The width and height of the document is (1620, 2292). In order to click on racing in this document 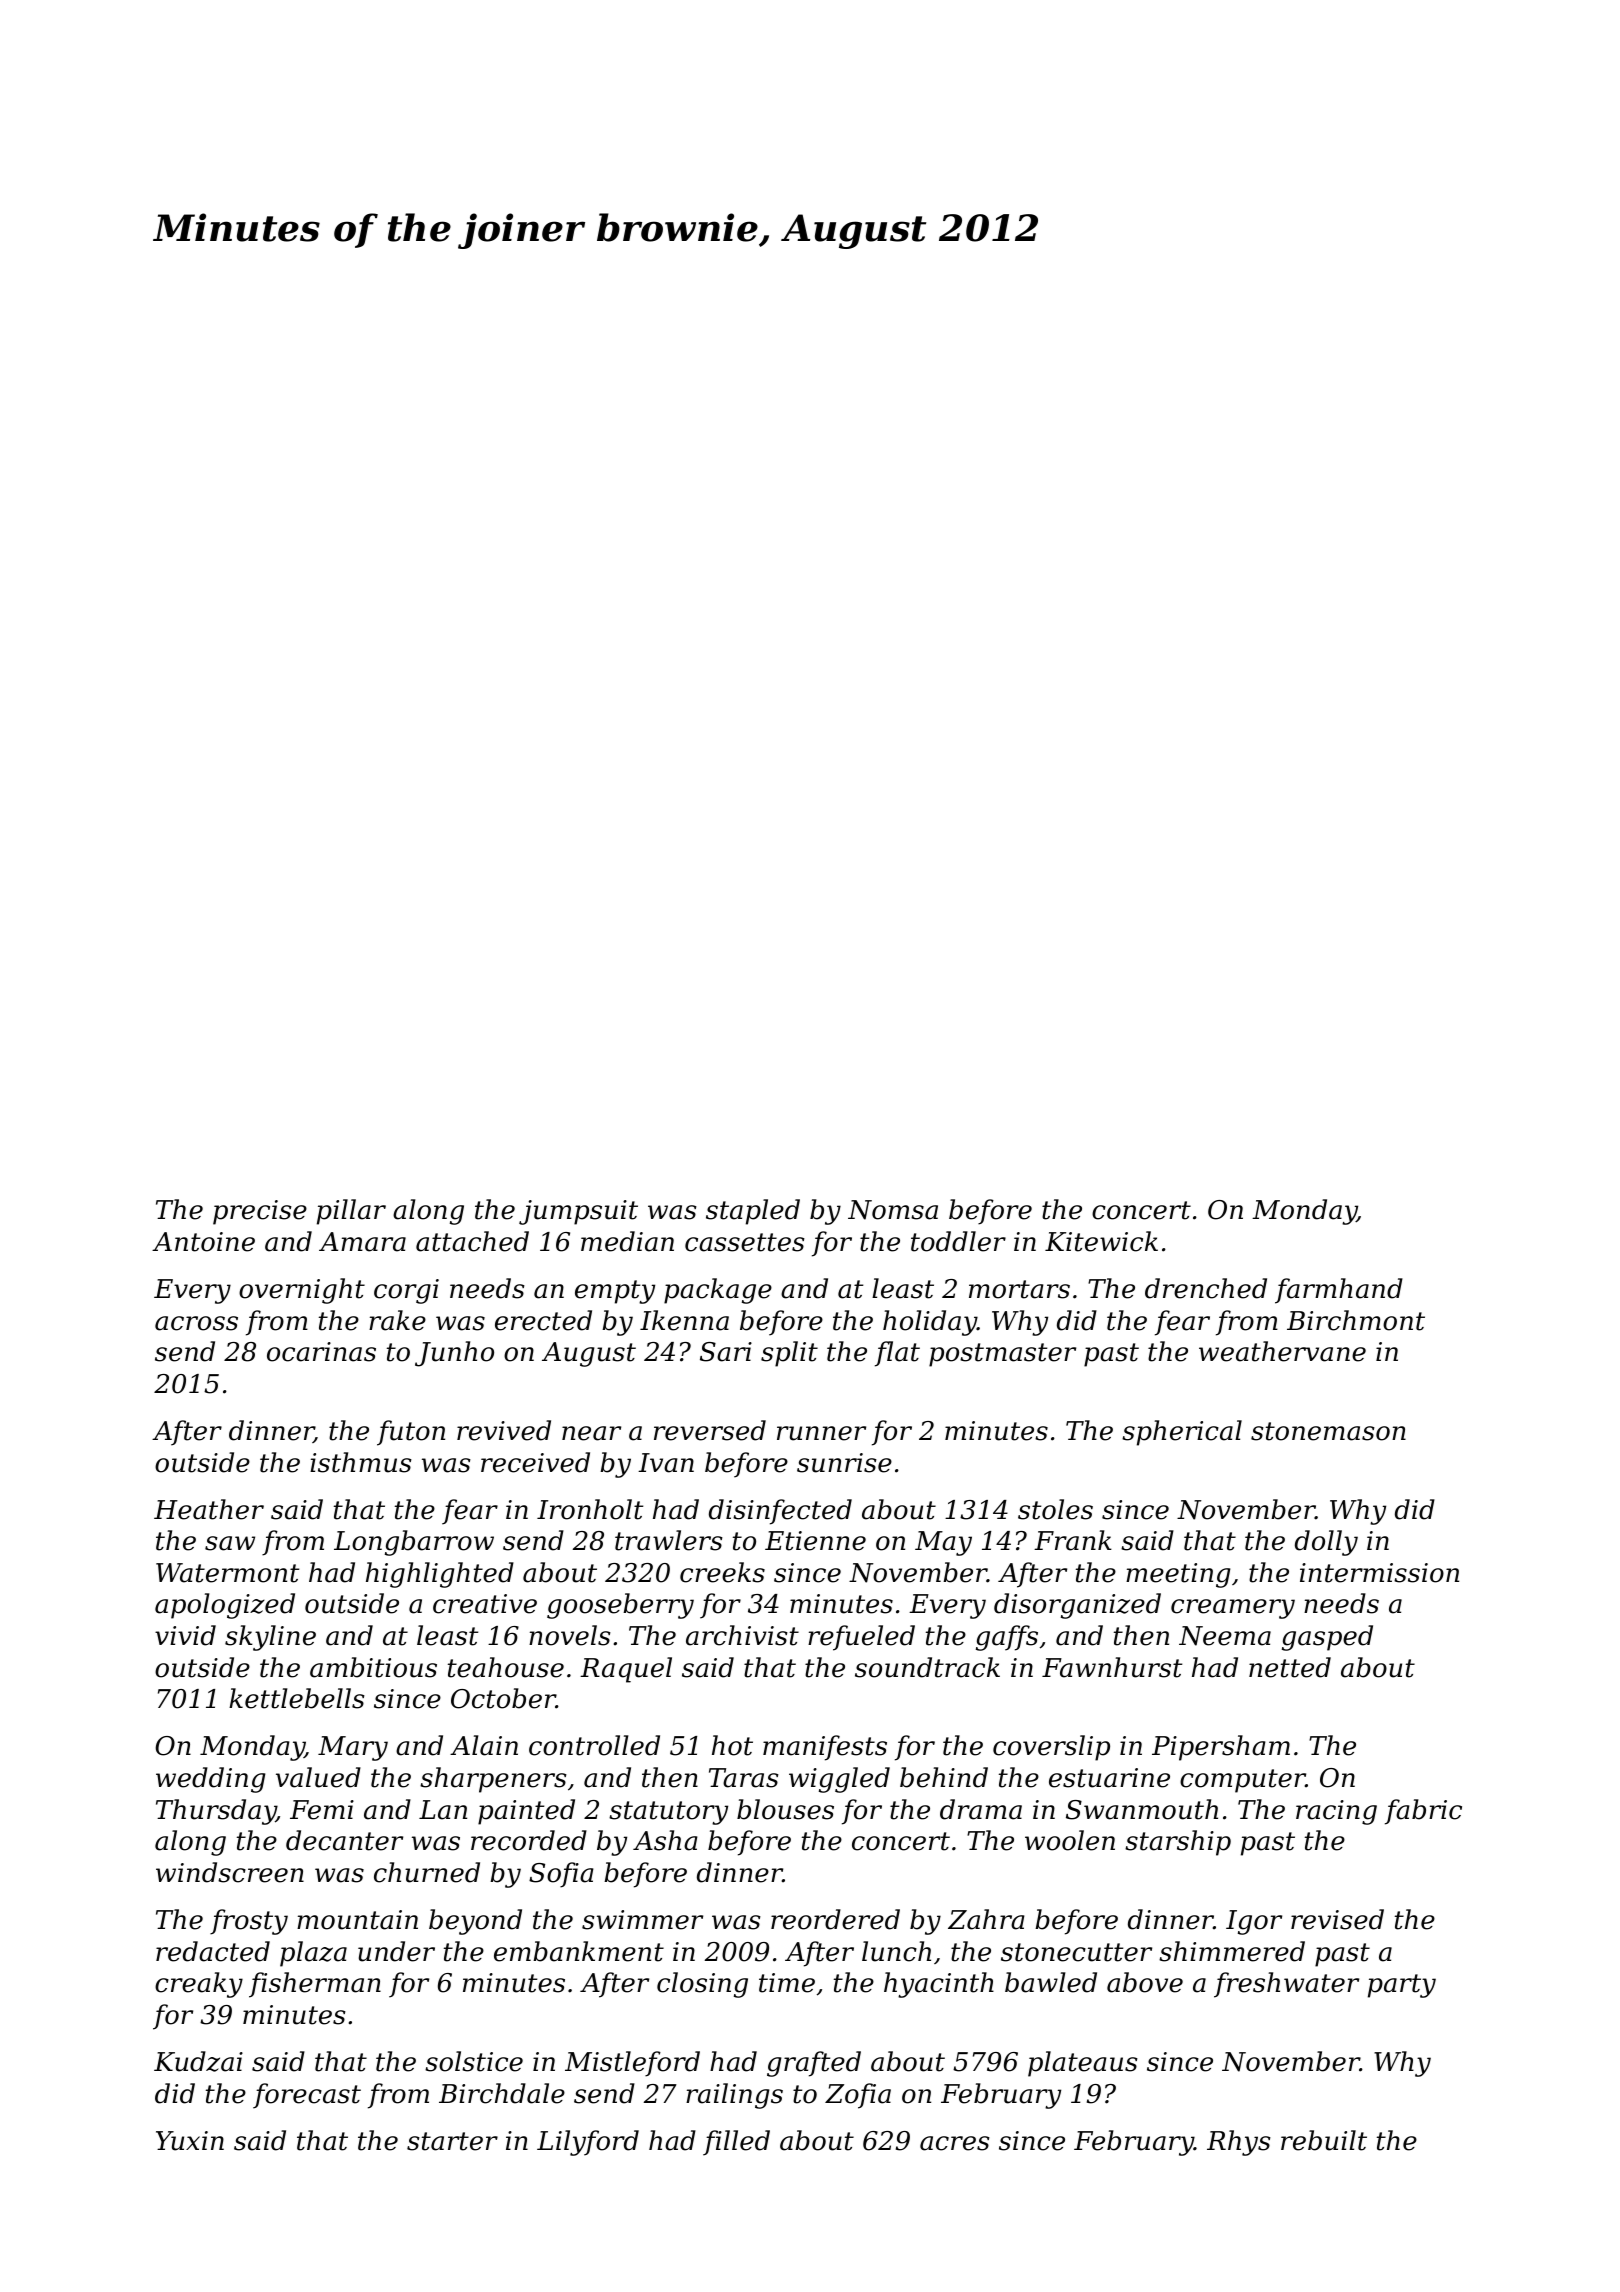, I will do `click(1336, 1812)`.
